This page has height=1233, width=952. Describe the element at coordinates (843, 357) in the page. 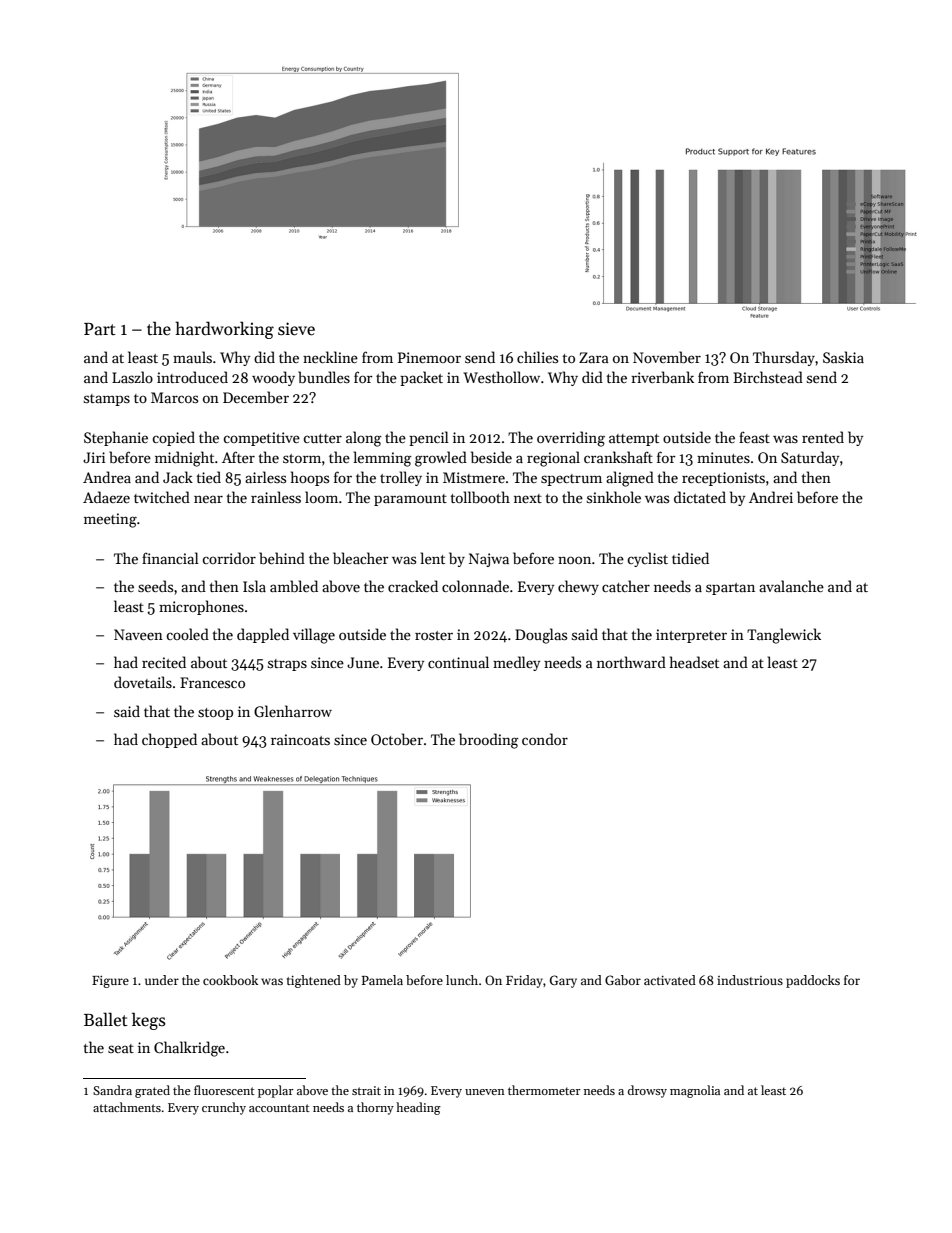

I see `Saskia` at that location.
